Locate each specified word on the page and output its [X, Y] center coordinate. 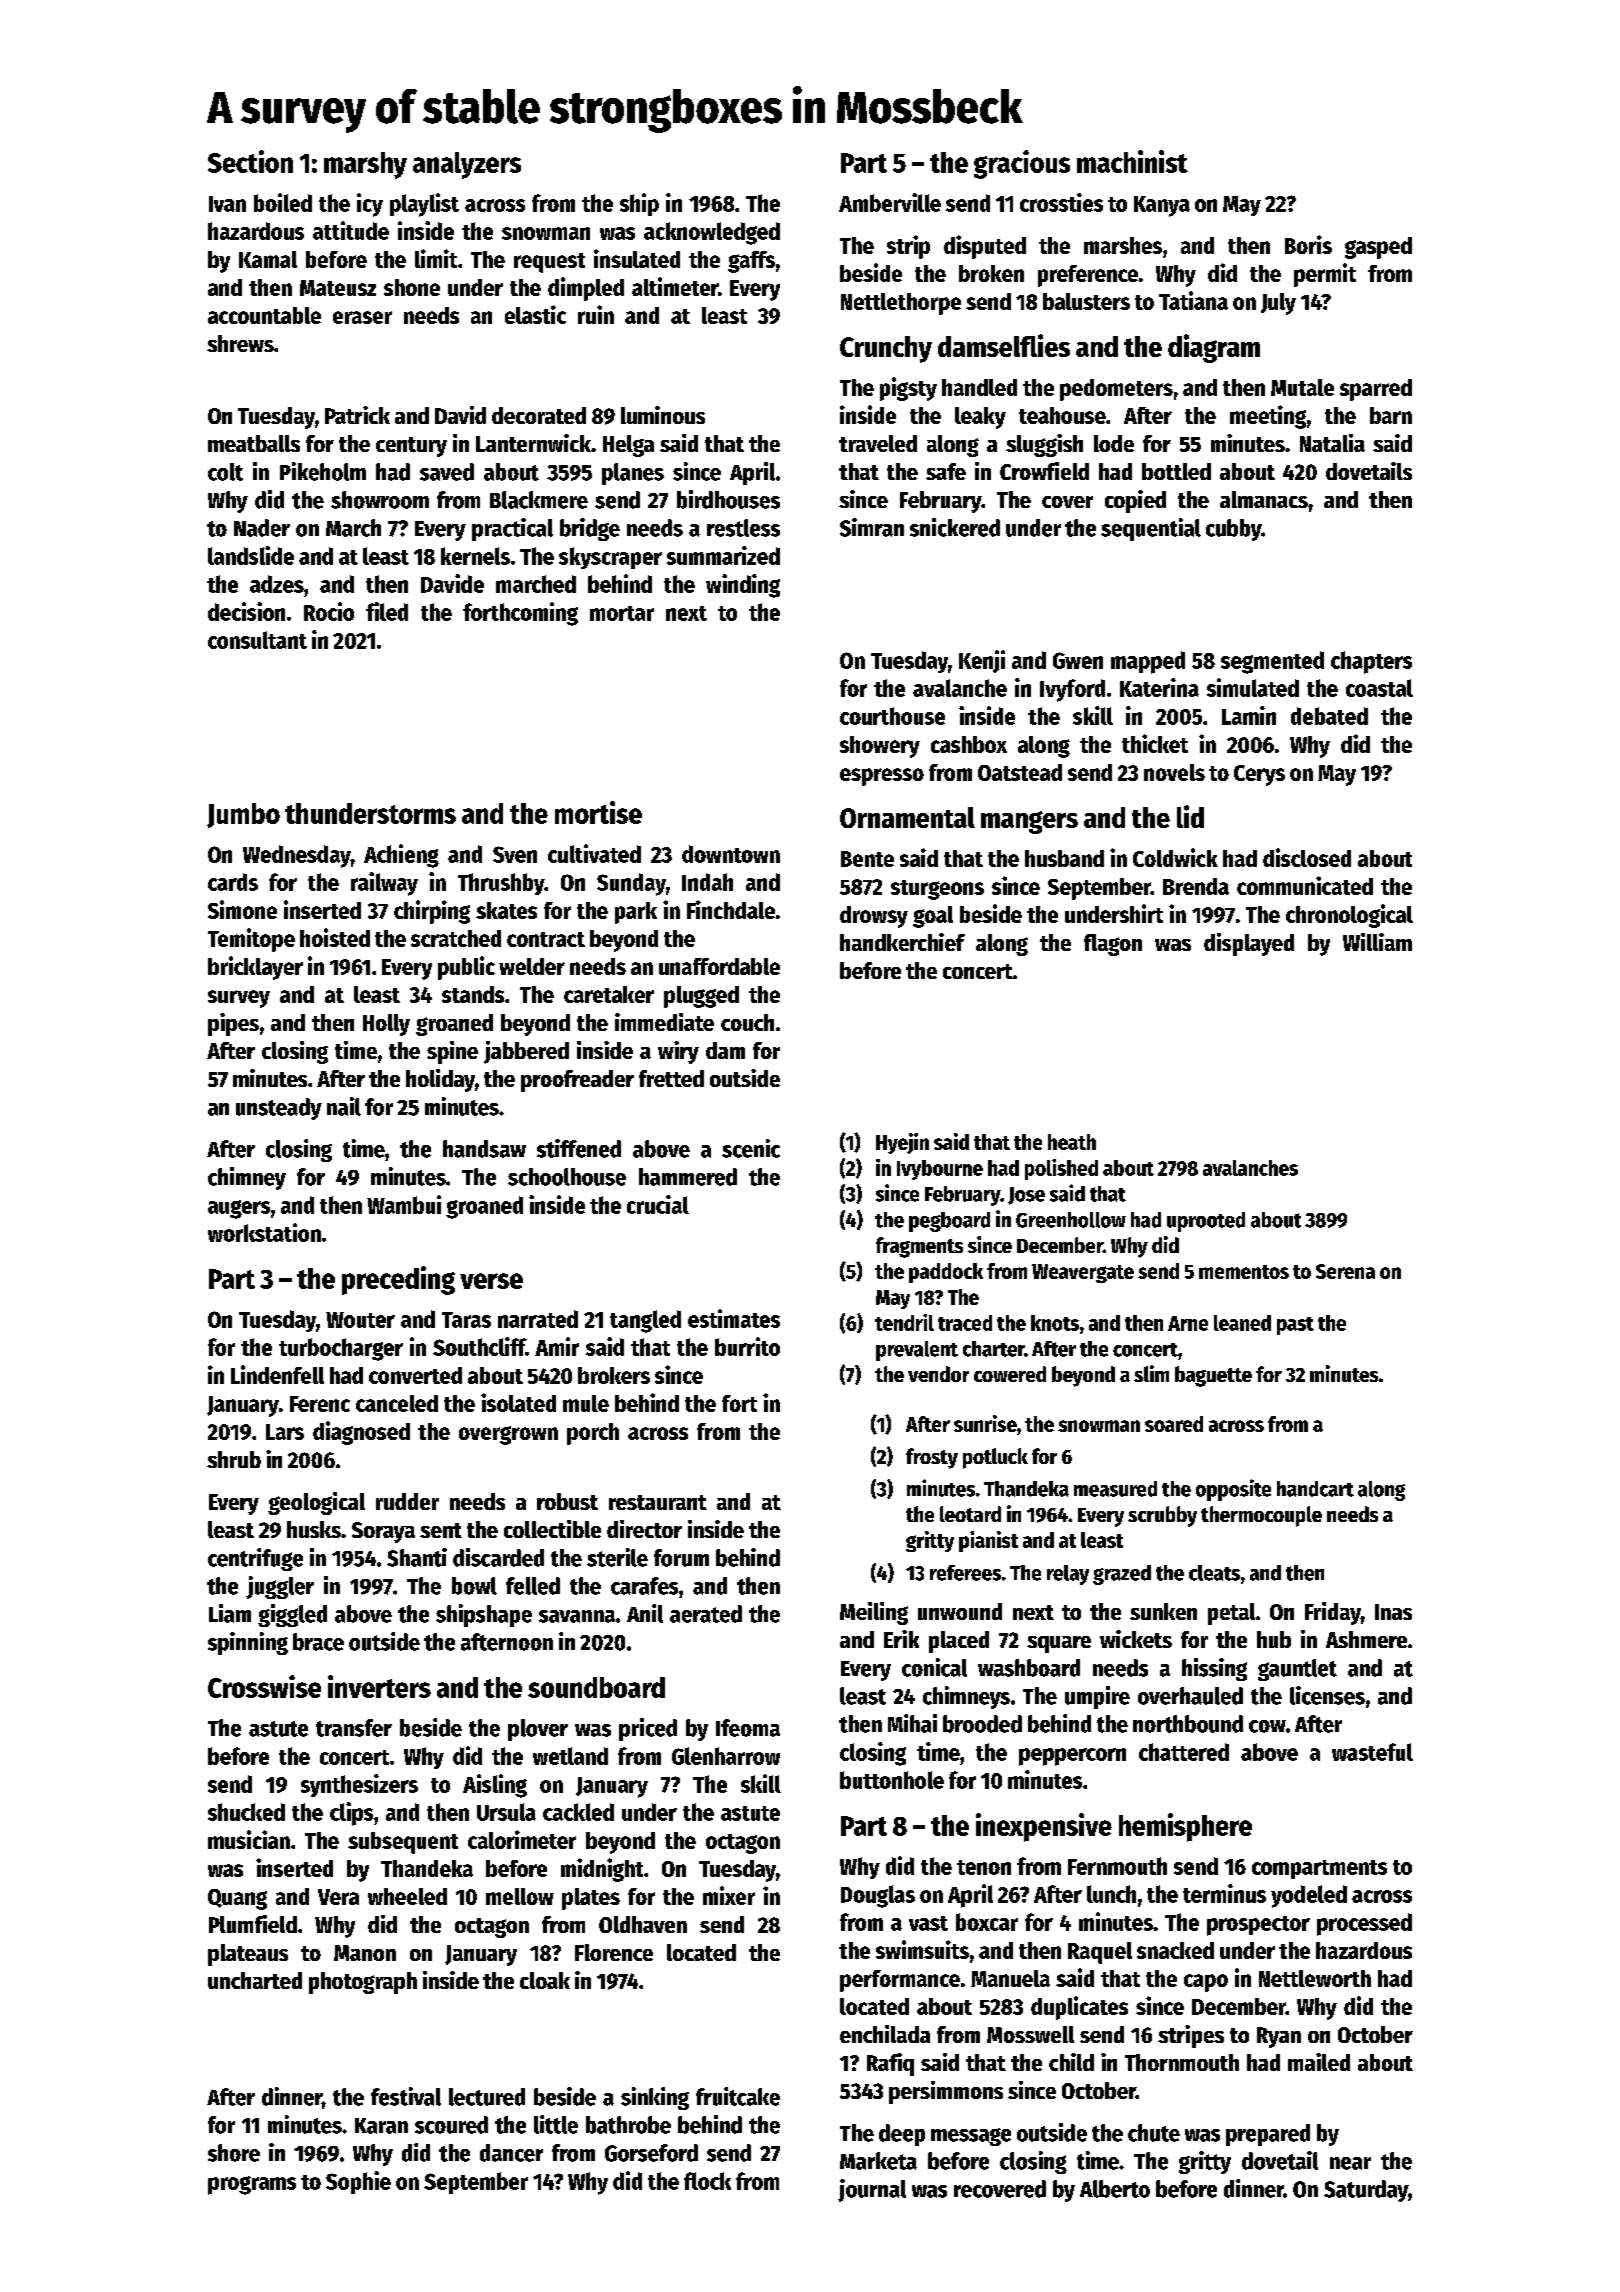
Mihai [912, 1723]
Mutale [1302, 387]
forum [681, 1558]
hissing [1214, 1669]
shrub [234, 1459]
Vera [338, 1897]
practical [512, 529]
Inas [1393, 1612]
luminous [663, 415]
